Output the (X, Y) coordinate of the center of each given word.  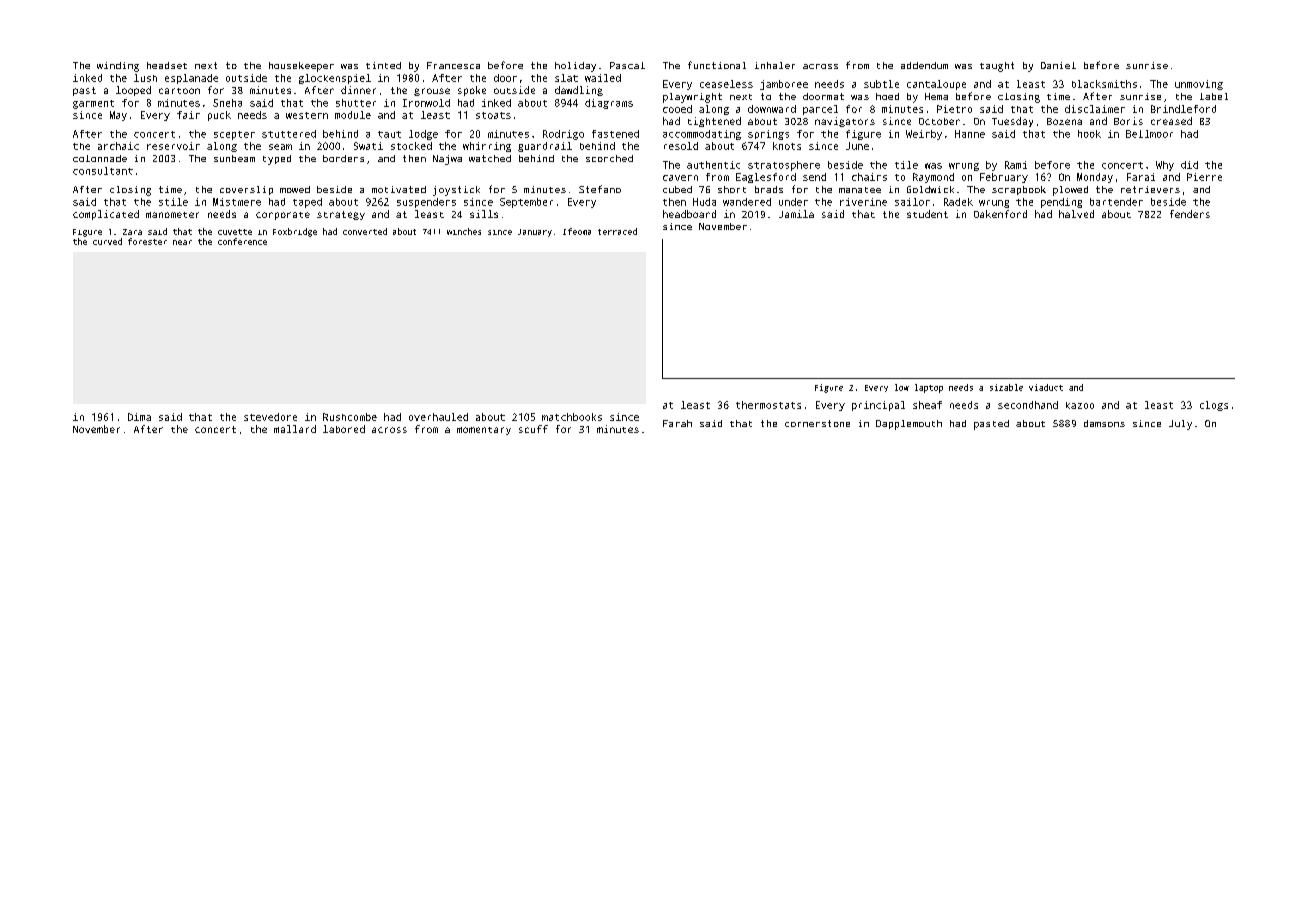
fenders (1190, 214)
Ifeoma (577, 231)
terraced (617, 231)
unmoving (1199, 85)
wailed (603, 78)
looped (133, 91)
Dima (139, 417)
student (927, 214)
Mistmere (237, 202)
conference (242, 241)
